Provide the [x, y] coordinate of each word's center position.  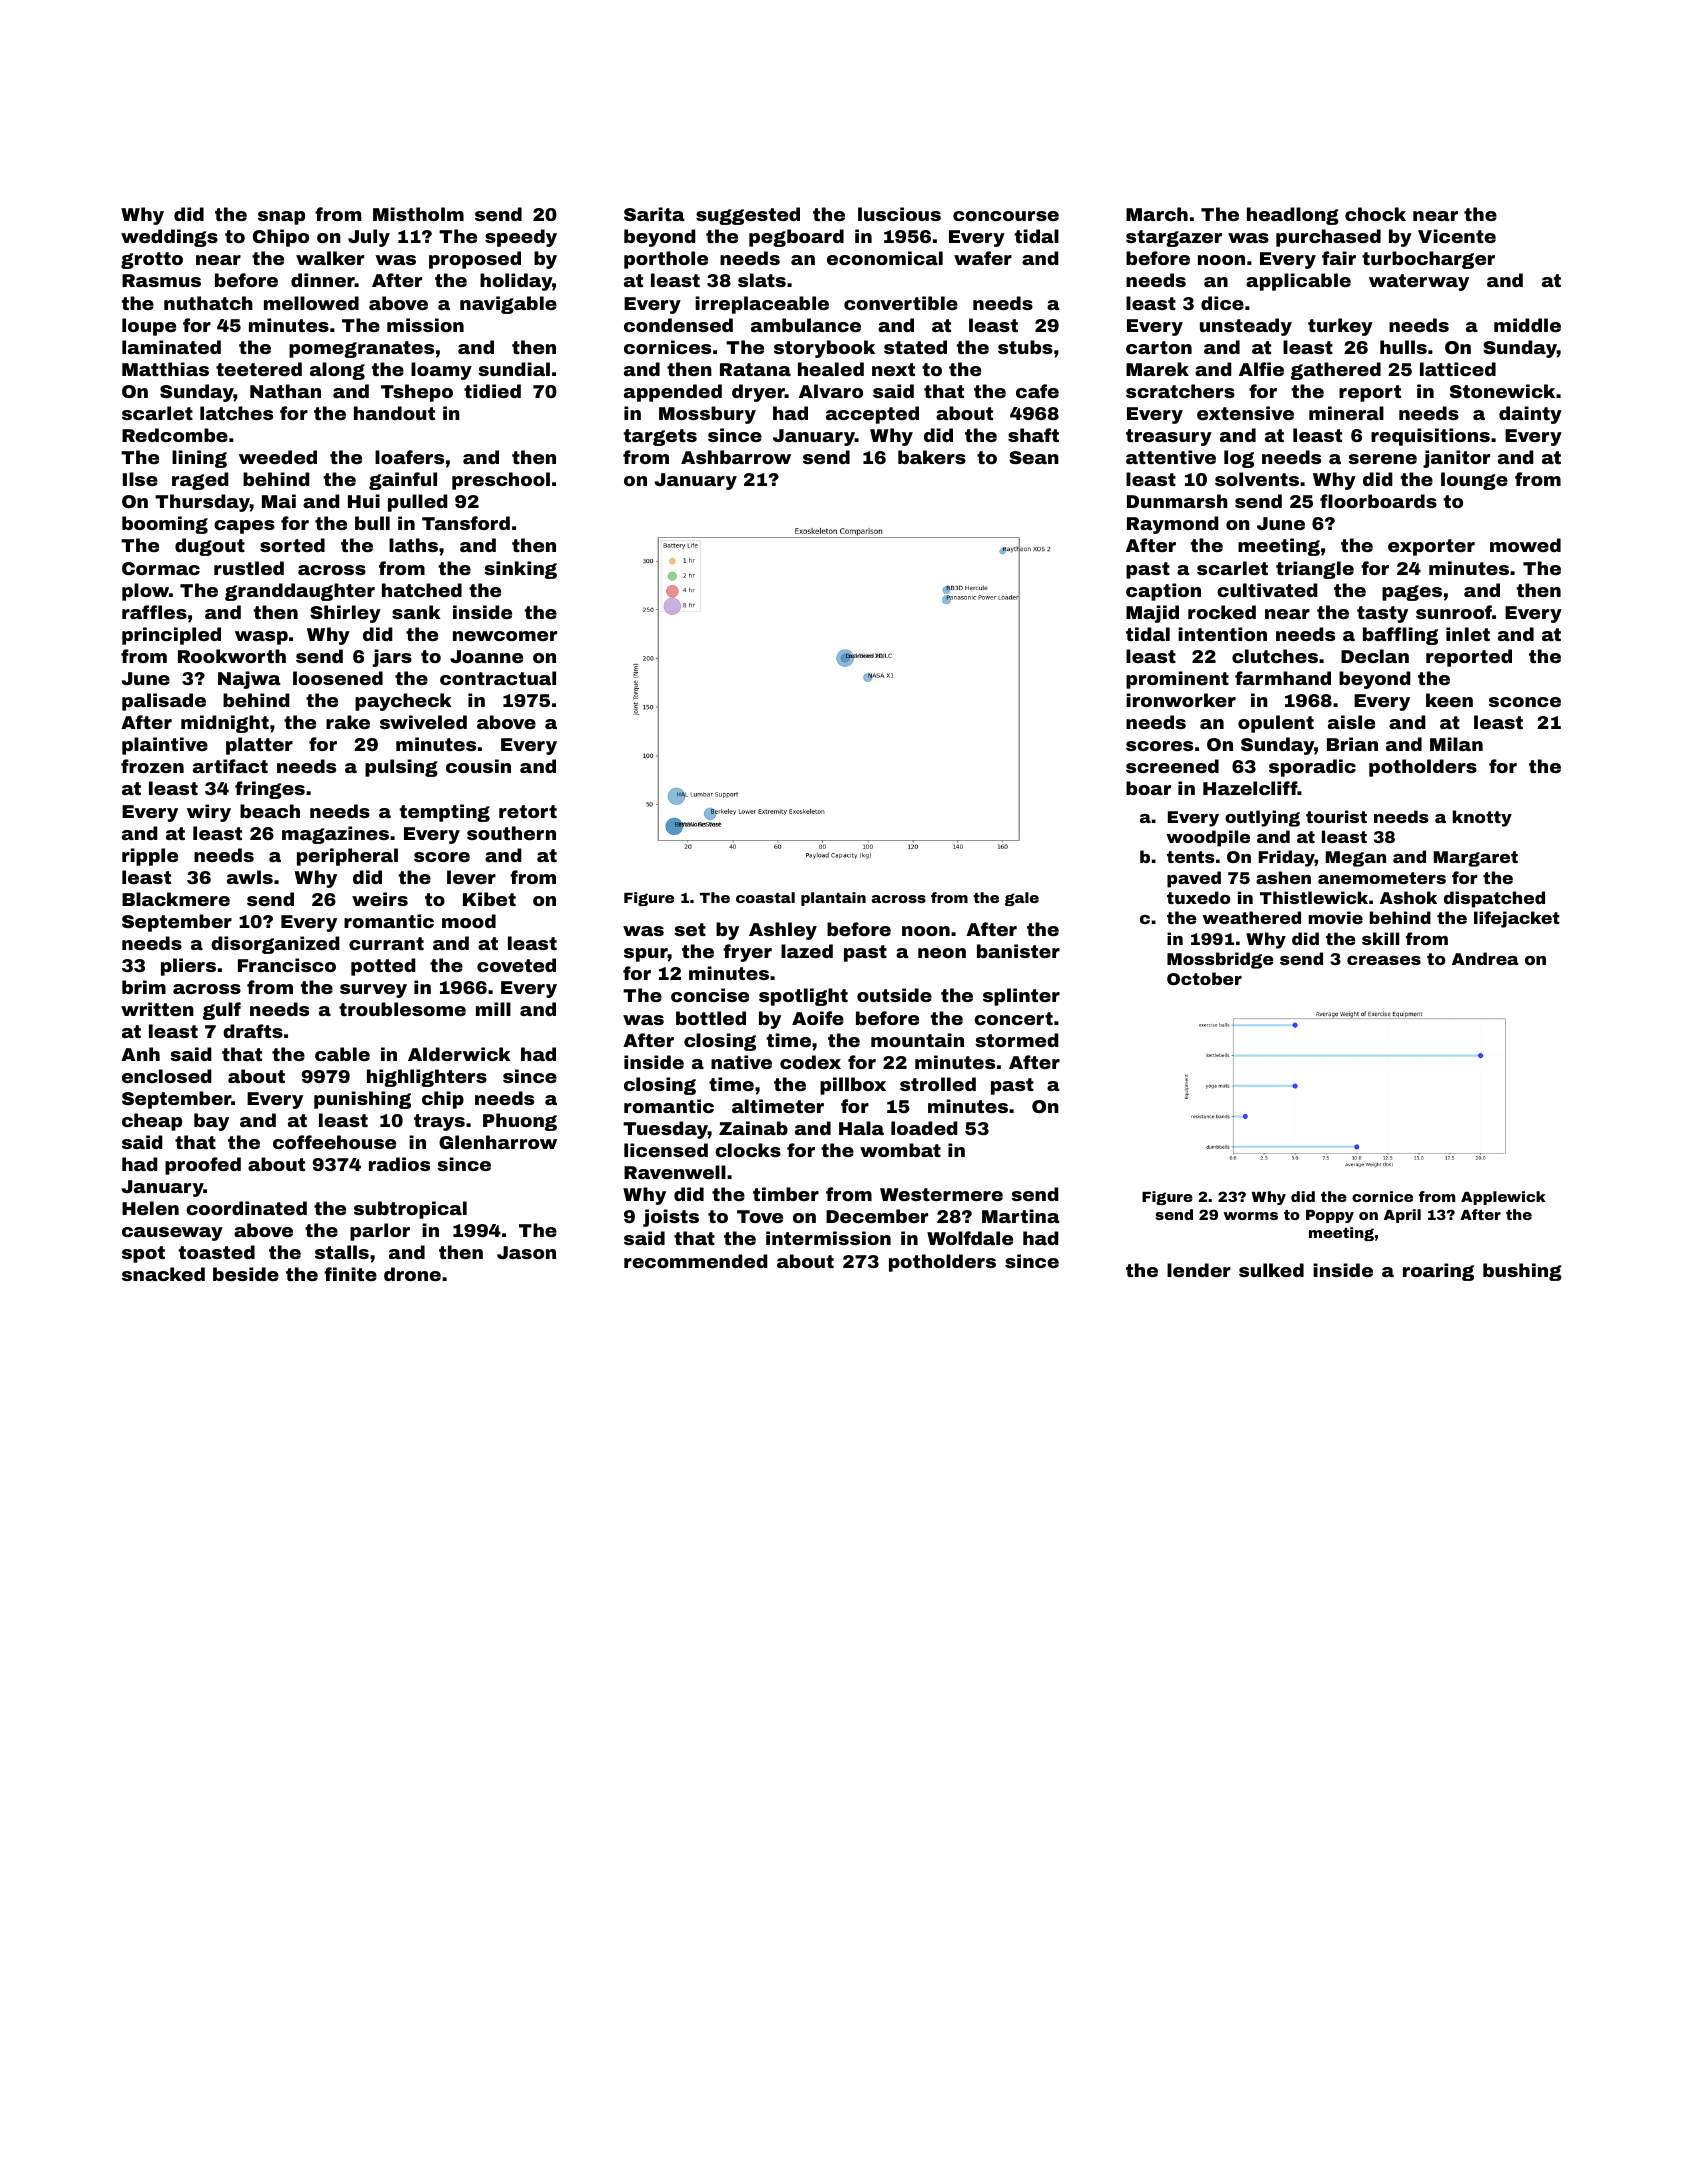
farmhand [1283, 678]
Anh [140, 1054]
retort [528, 811]
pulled [418, 503]
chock [1375, 214]
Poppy [1330, 1216]
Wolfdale [970, 1238]
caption [1163, 592]
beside [246, 1274]
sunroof [1454, 612]
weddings [169, 238]
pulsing [401, 768]
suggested [748, 216]
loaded [924, 1128]
